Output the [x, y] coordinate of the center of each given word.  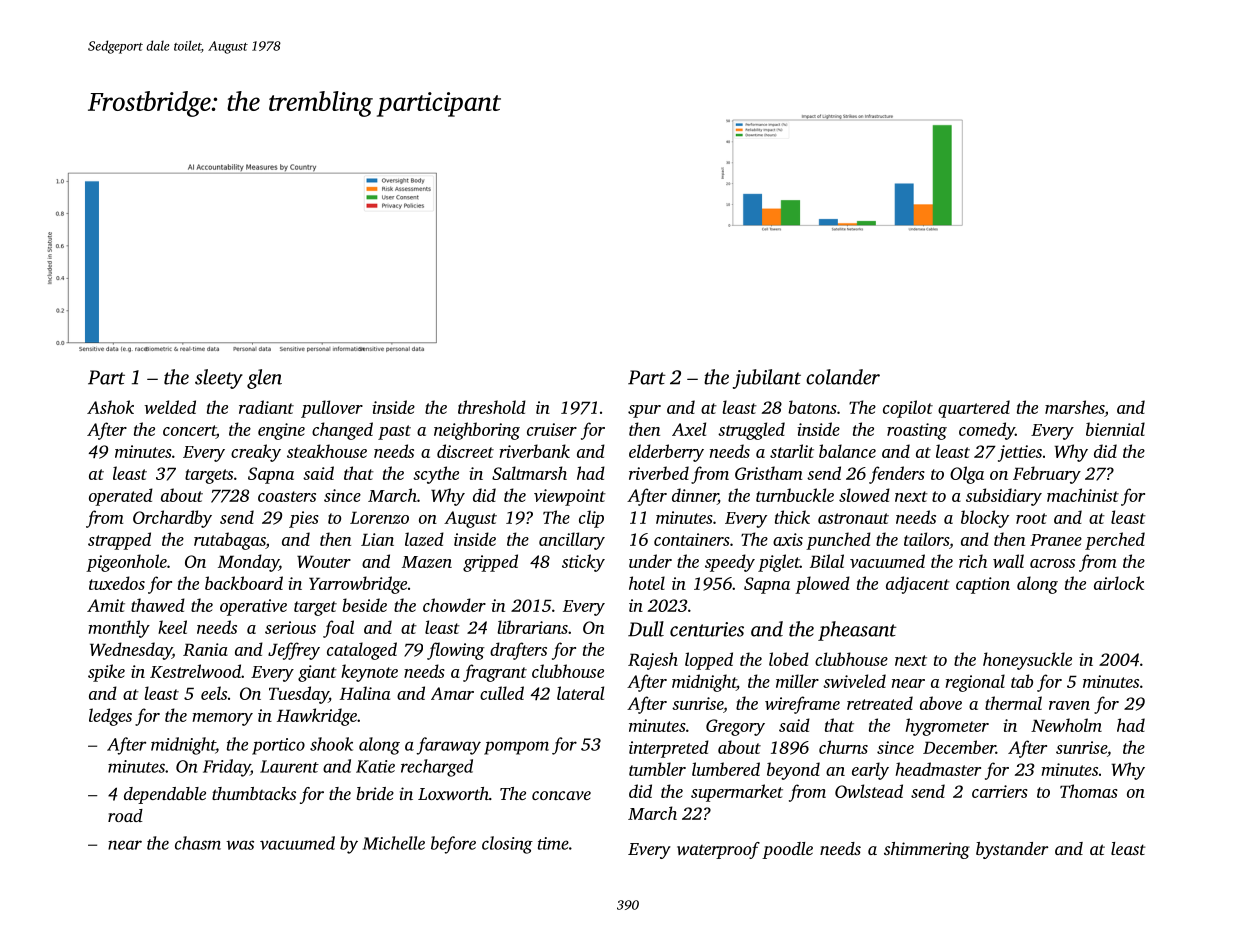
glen [264, 379]
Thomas [1089, 791]
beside [364, 605]
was [240, 845]
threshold [492, 407]
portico [278, 746]
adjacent [918, 585]
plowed [822, 585]
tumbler [657, 769]
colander [843, 377]
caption [983, 585]
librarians [532, 627]
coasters [287, 496]
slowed [864, 495]
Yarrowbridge [358, 585]
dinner [695, 495]
